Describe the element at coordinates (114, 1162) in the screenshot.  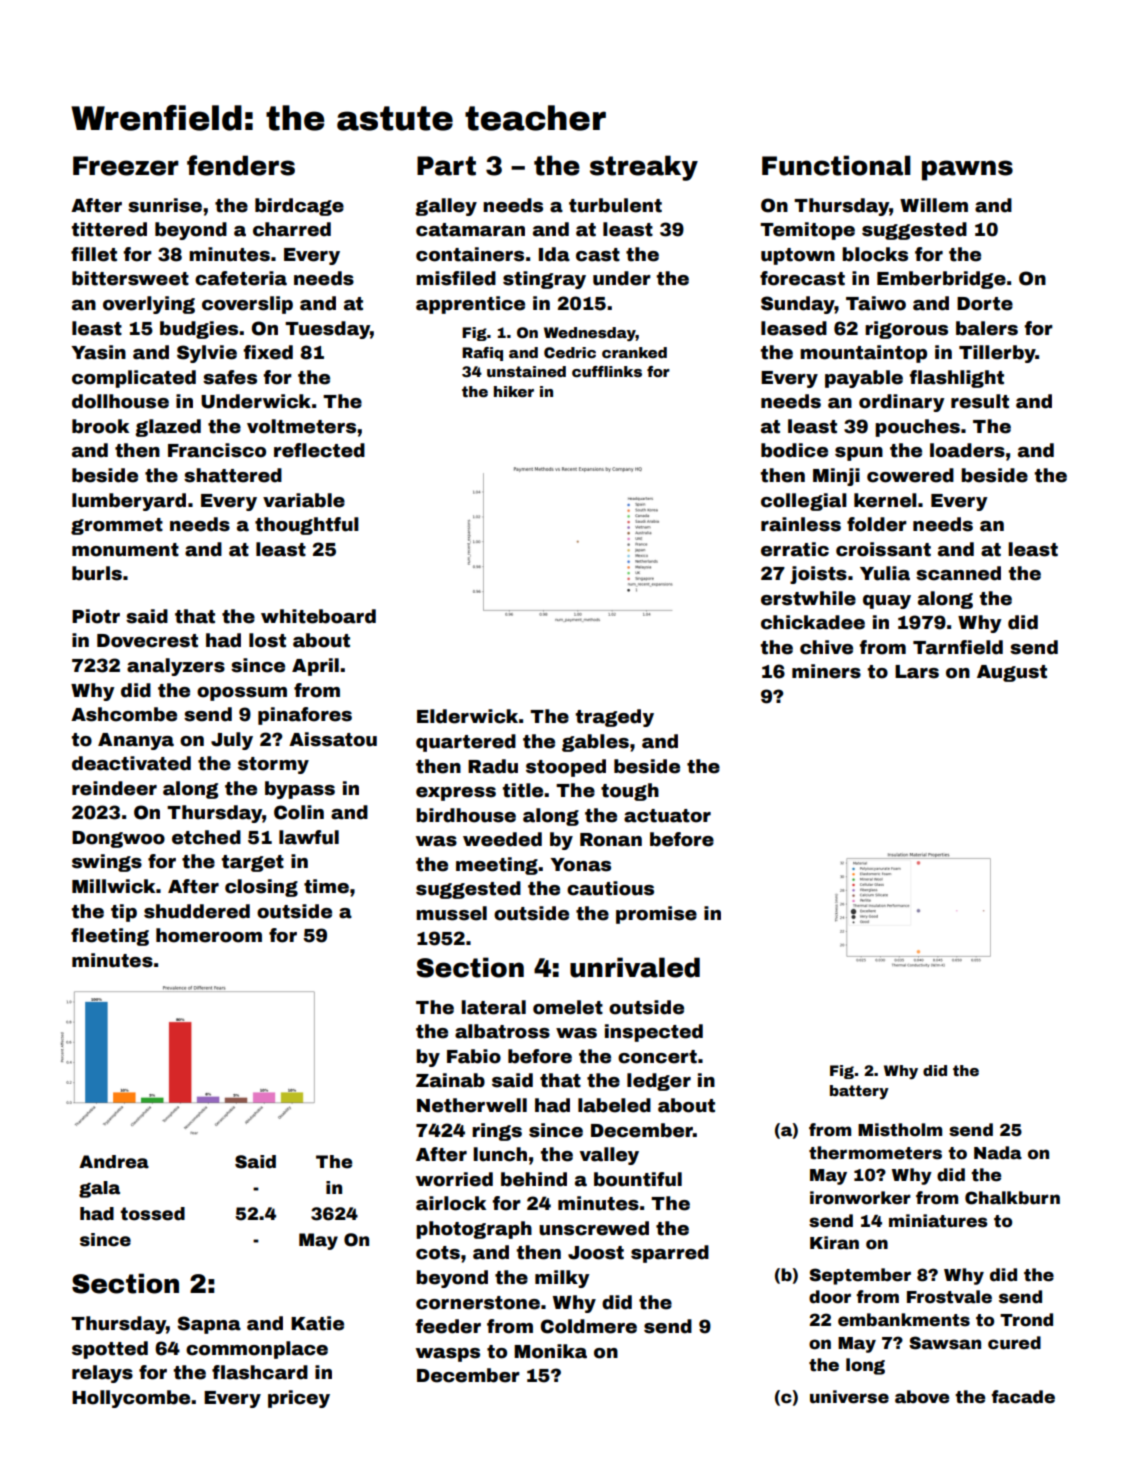
I see `Andrea` at that location.
